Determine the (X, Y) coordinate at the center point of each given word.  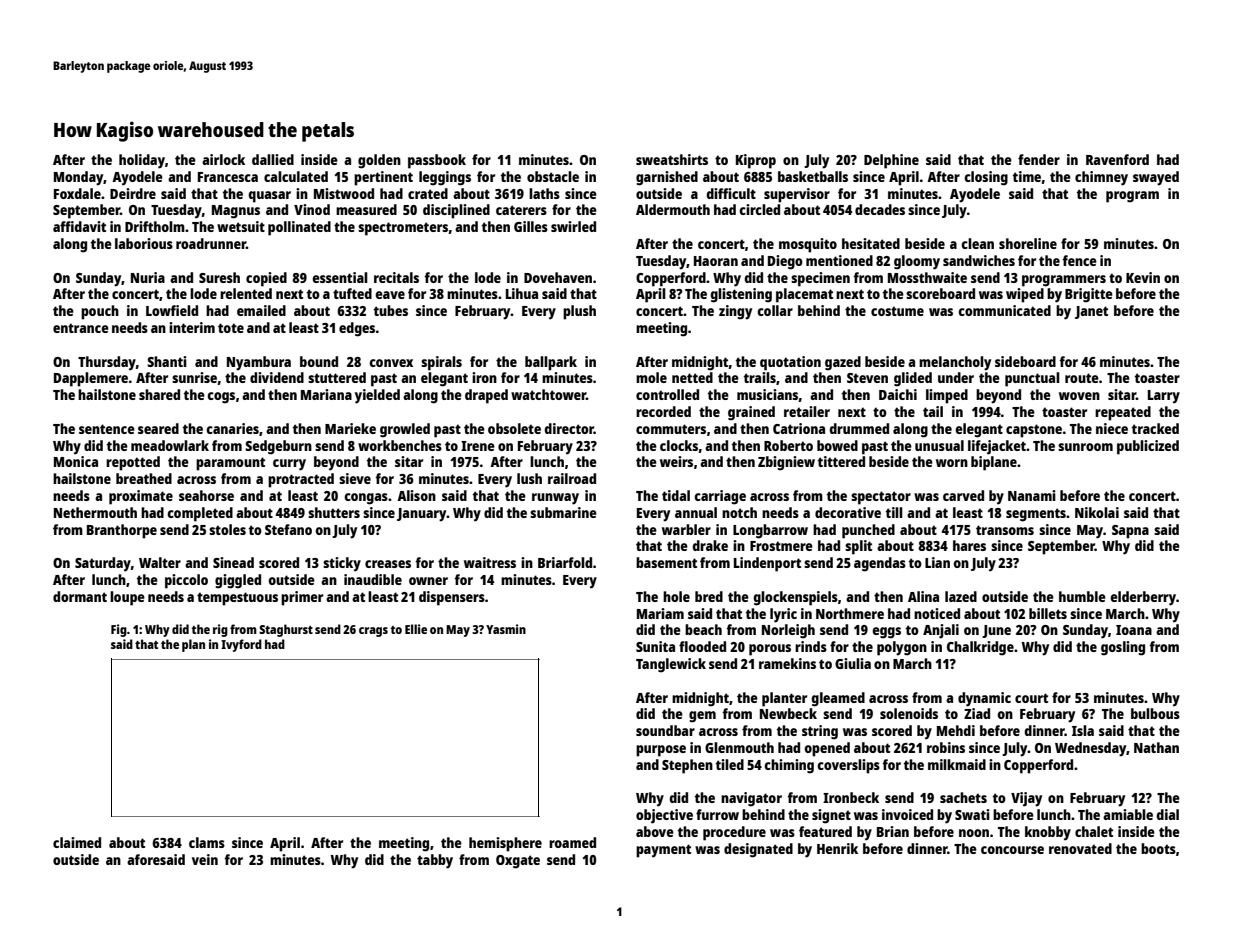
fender (1039, 159)
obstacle (553, 176)
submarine (563, 512)
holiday (142, 161)
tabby (435, 861)
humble (1082, 596)
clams (207, 842)
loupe (127, 598)
